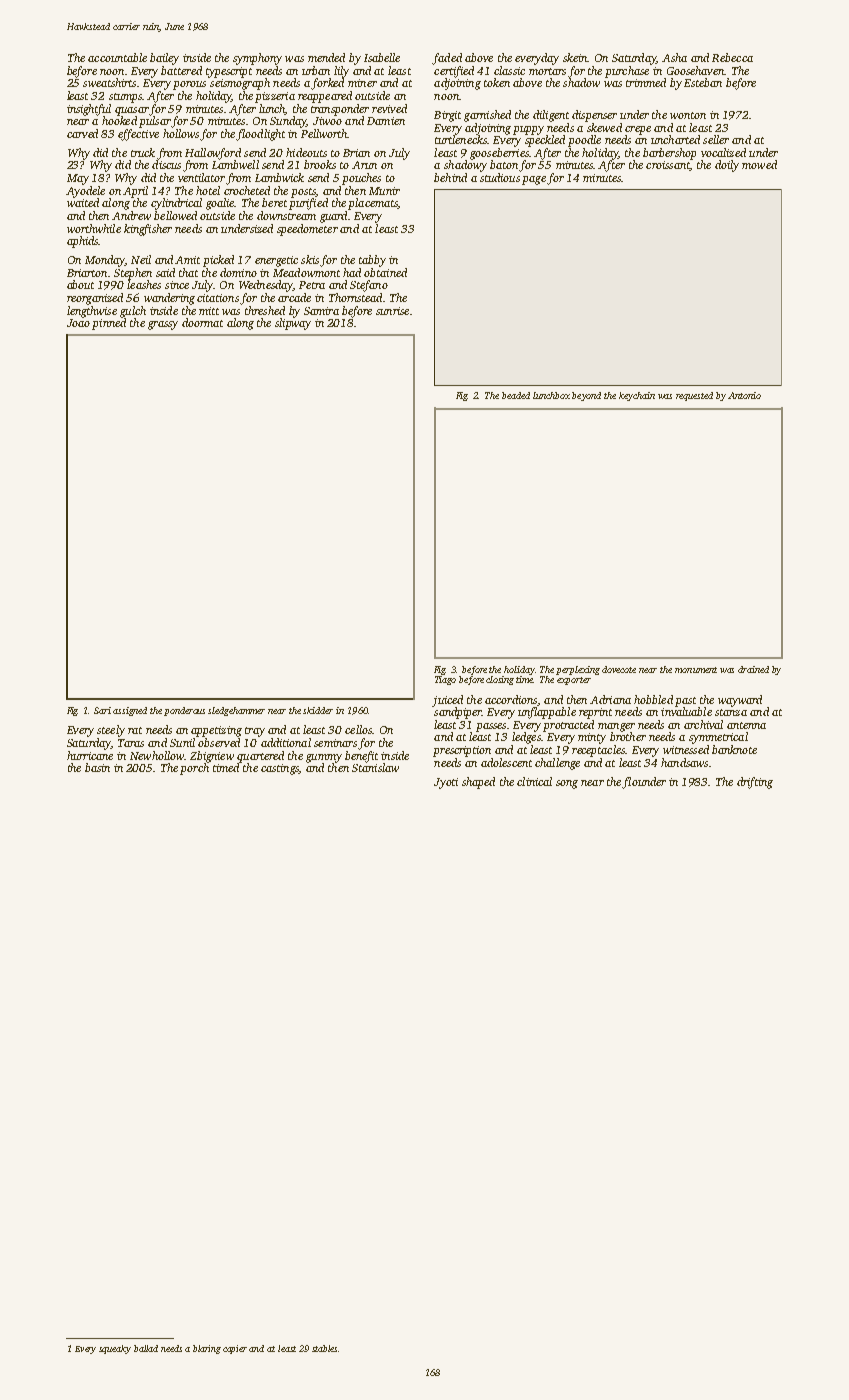 Image resolution: width=849 pixels, height=1400 pixels. Describe the element at coordinates (755, 783) in the screenshot. I see `drifting` at that location.
